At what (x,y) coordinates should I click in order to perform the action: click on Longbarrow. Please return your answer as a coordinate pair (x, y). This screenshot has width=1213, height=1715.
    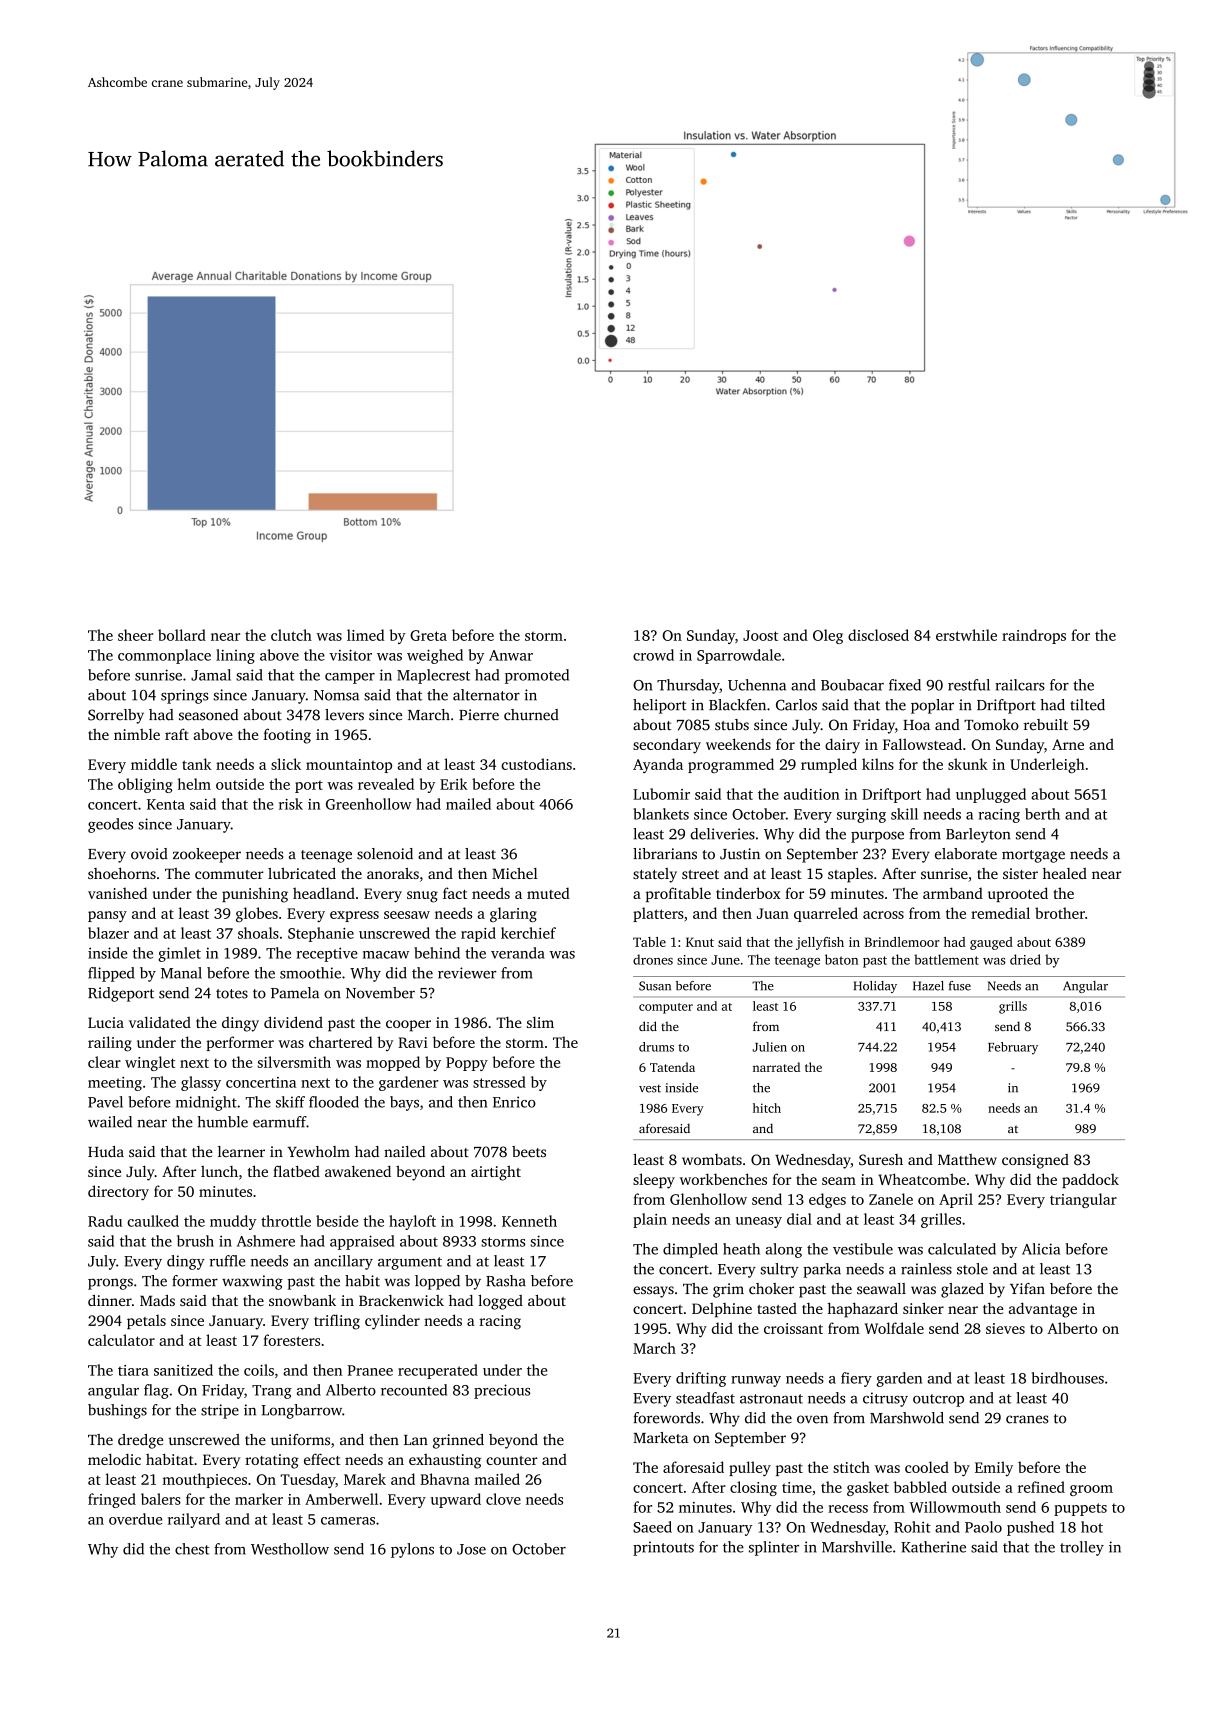
    Looking at the image, I should click on (301, 1411).
